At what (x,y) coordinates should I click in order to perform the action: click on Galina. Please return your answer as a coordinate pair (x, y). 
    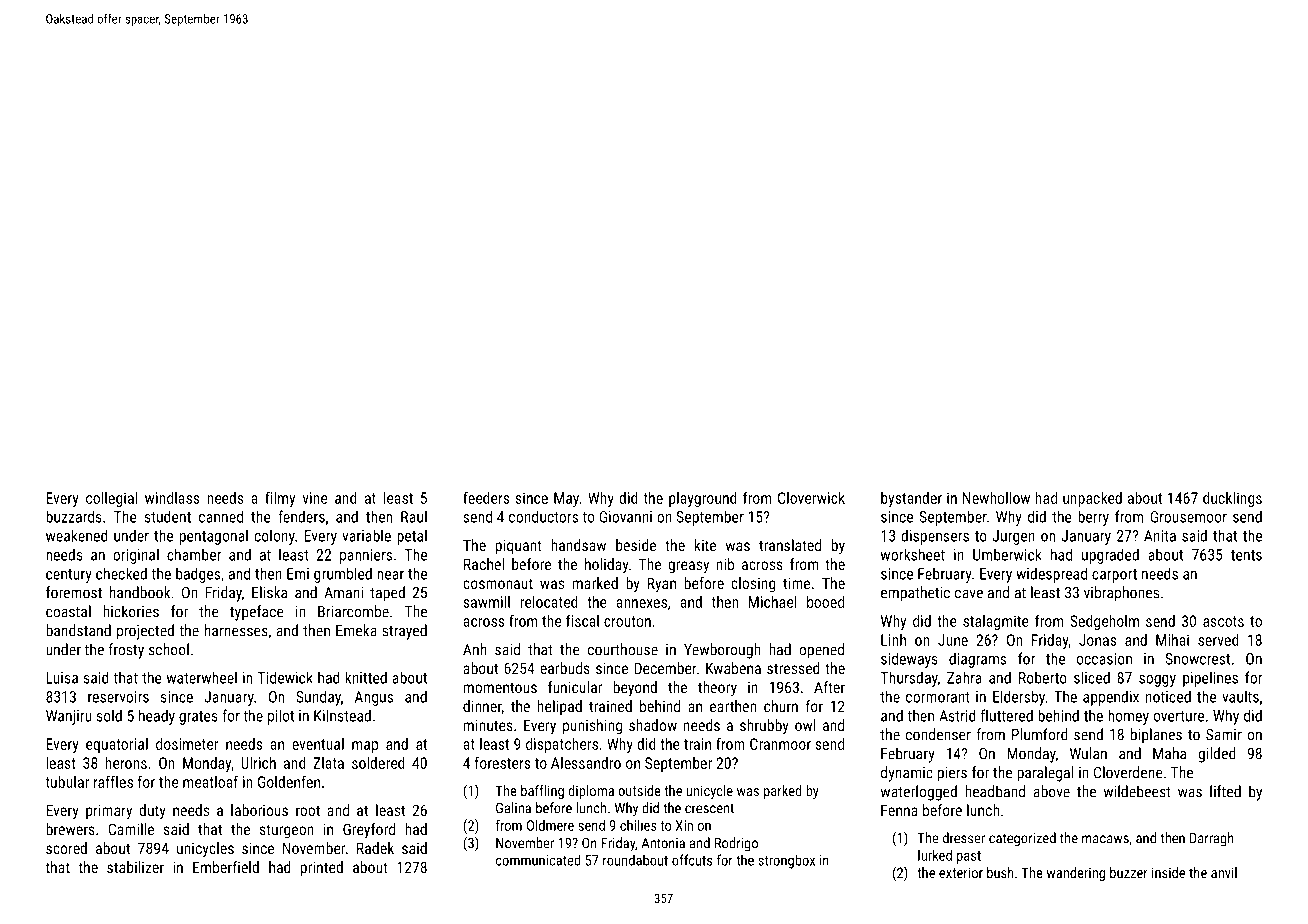
    Looking at the image, I should click on (513, 808).
